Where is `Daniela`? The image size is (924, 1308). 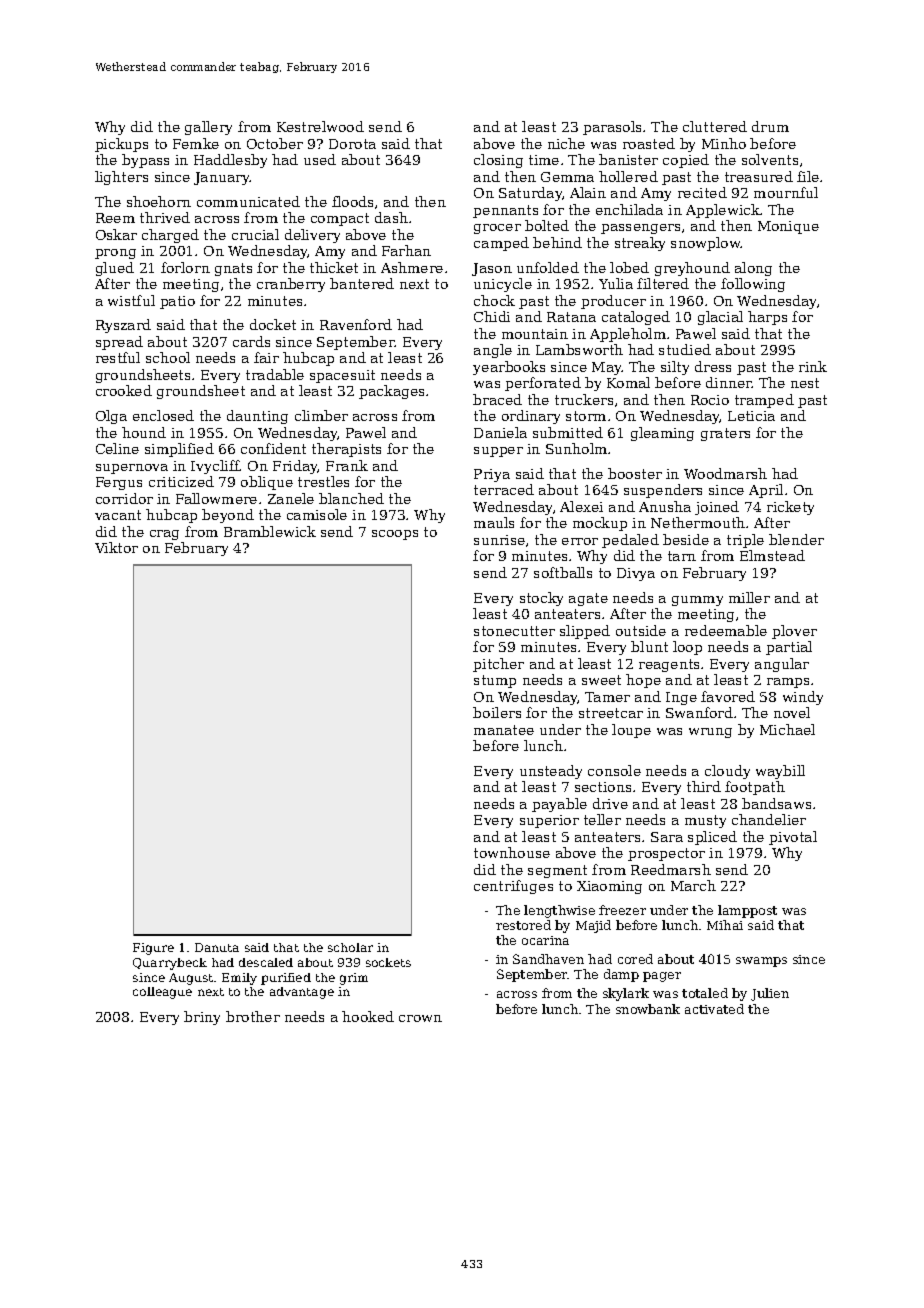 Daniela is located at coordinates (500, 432).
